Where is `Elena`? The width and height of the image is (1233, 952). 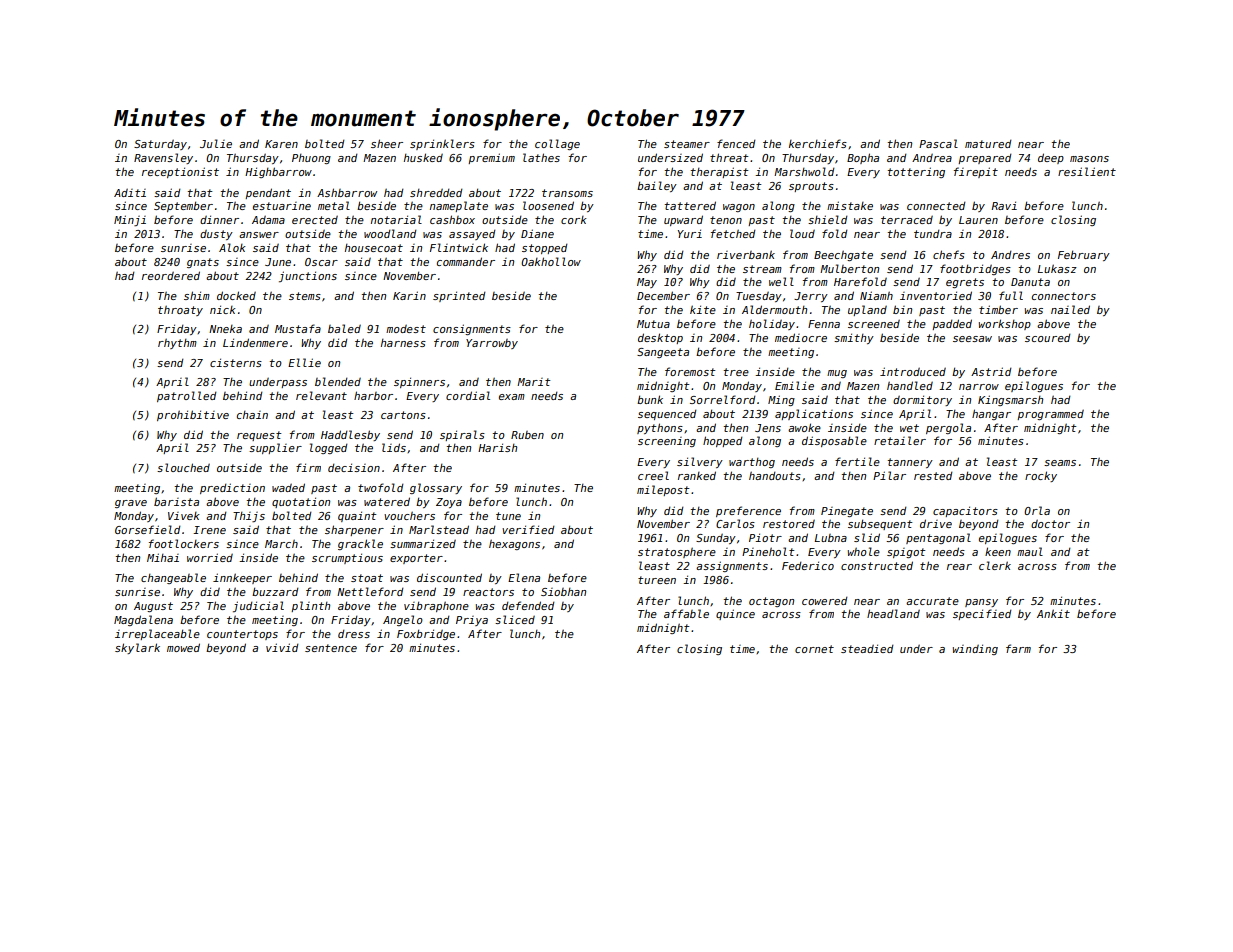 Elena is located at coordinates (524, 577).
